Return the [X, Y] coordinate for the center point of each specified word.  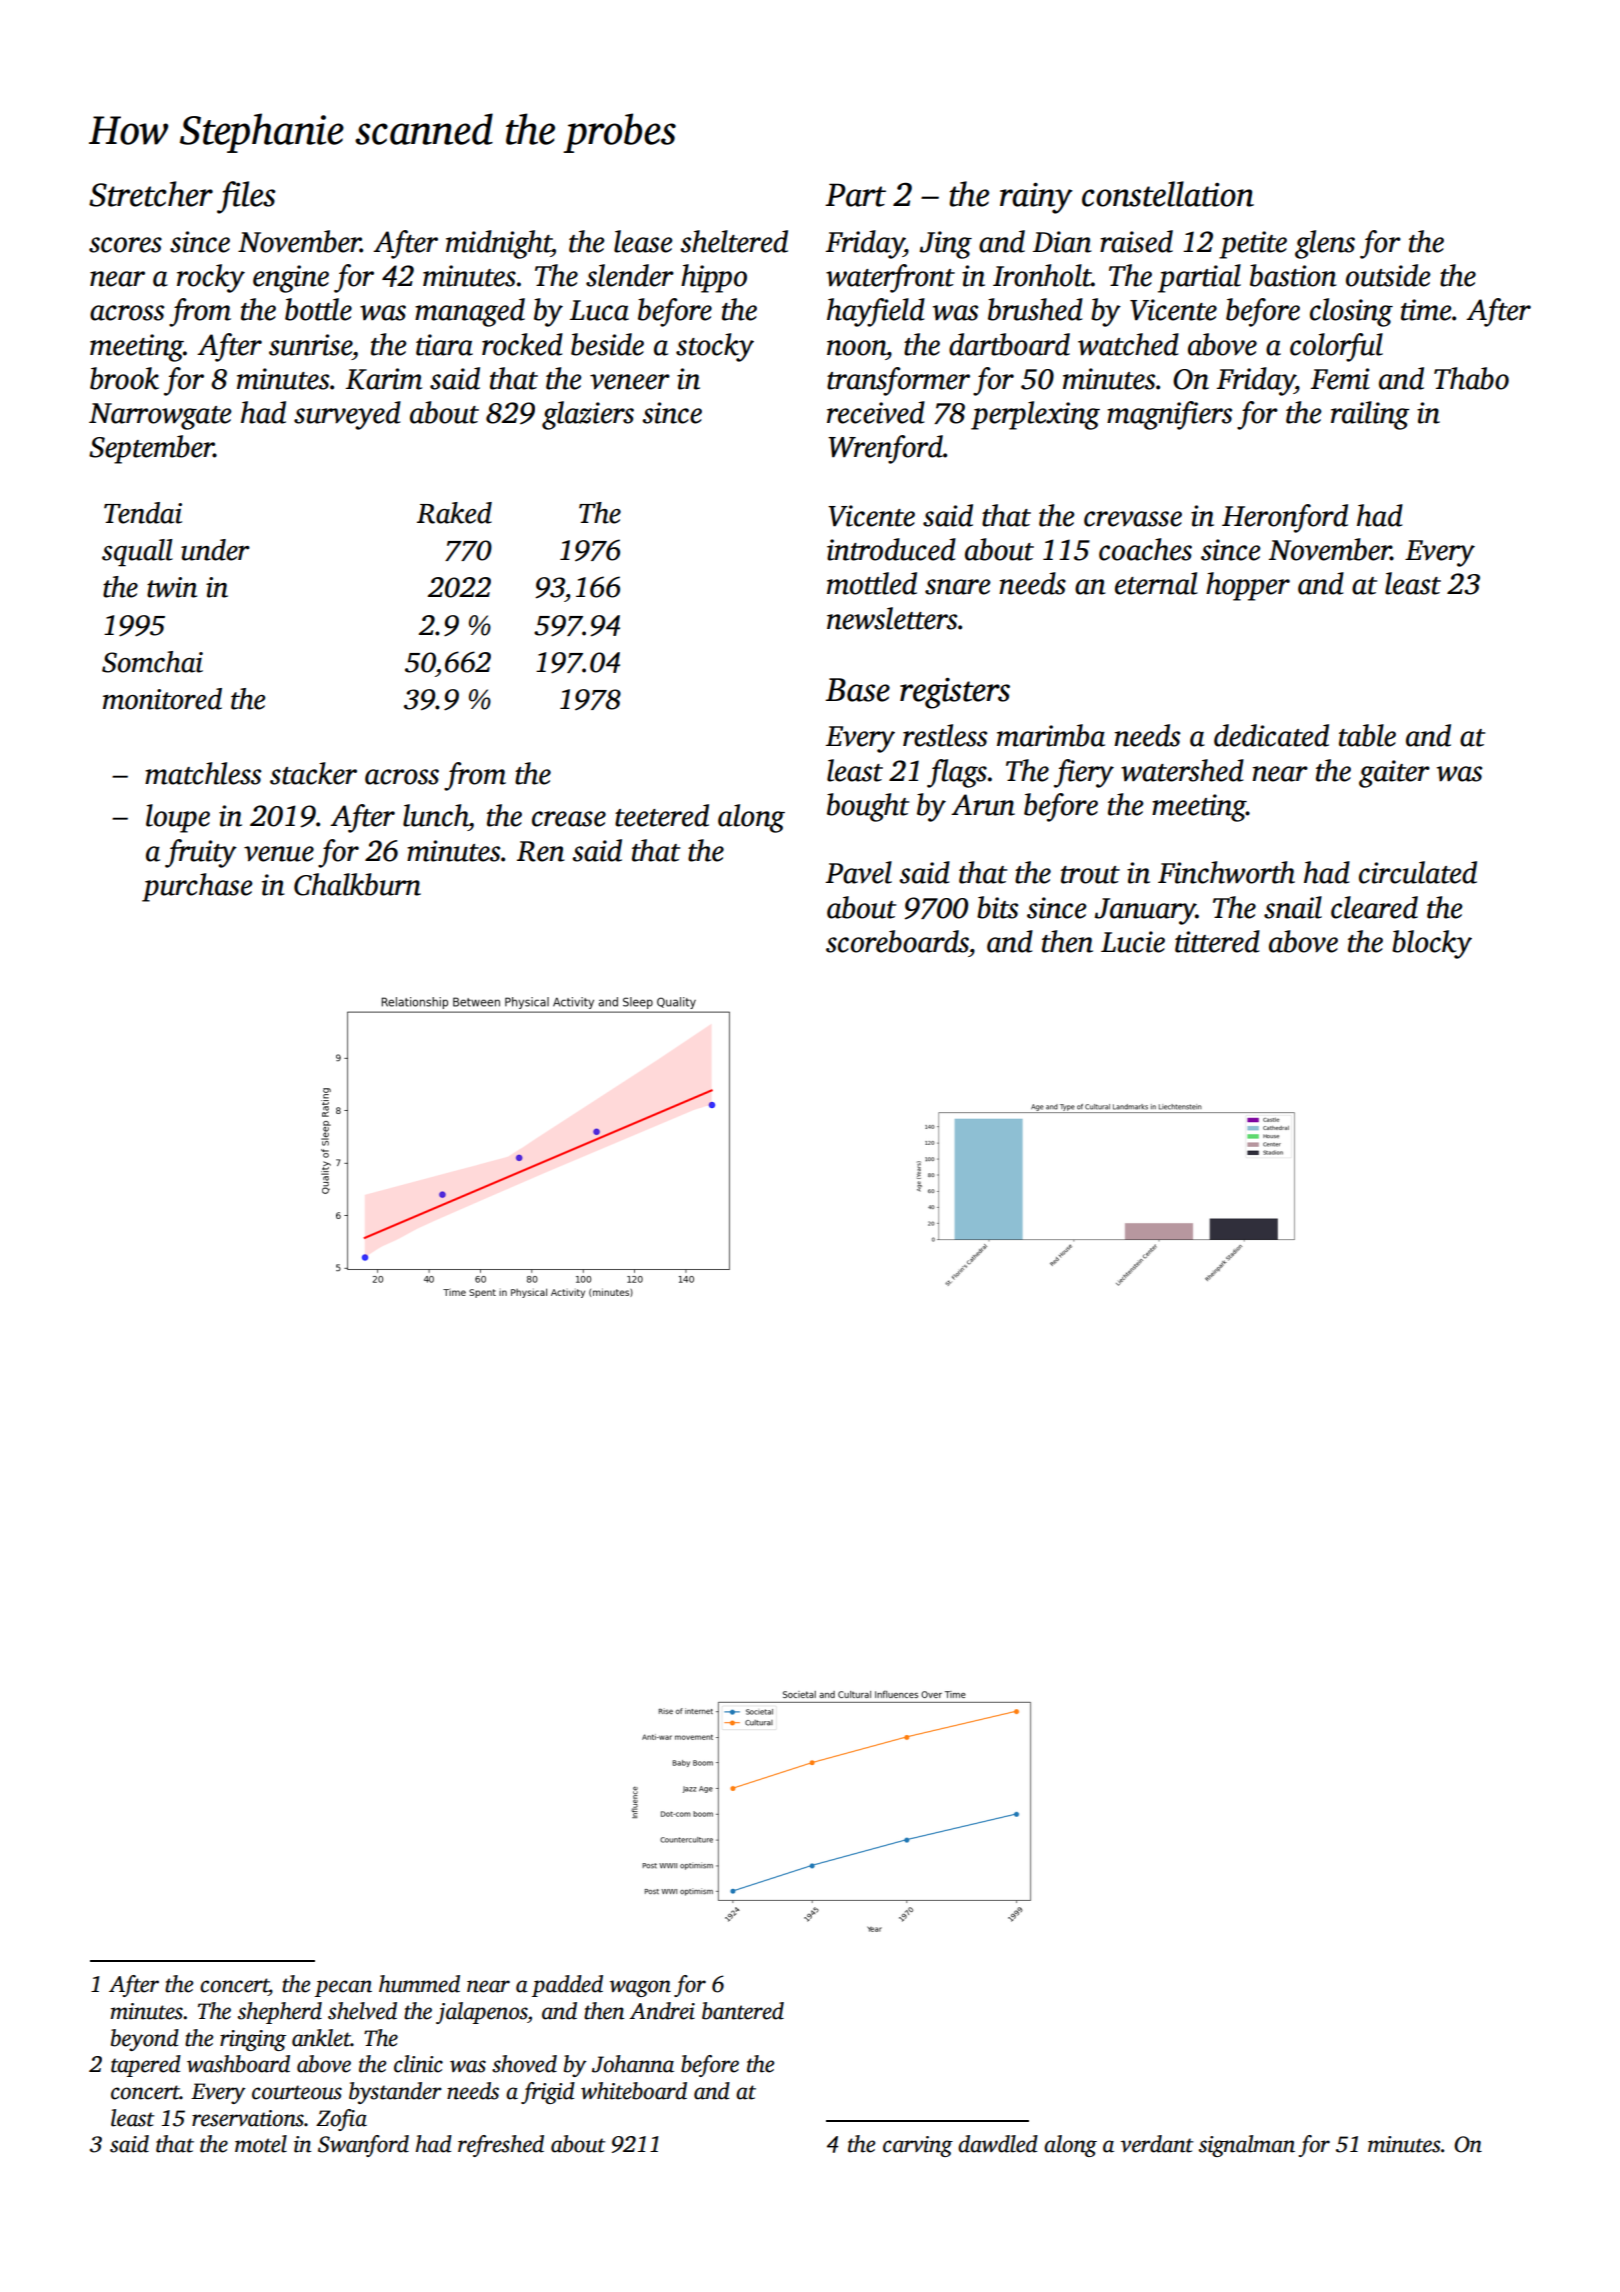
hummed [419, 1984]
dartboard [1009, 344]
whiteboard [634, 2091]
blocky [1432, 944]
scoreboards [897, 941]
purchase [197, 887]
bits [997, 907]
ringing [253, 2040]
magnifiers [1169, 415]
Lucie [1133, 942]
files [246, 197]
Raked [454, 513]
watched [1128, 344]
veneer [630, 382]
